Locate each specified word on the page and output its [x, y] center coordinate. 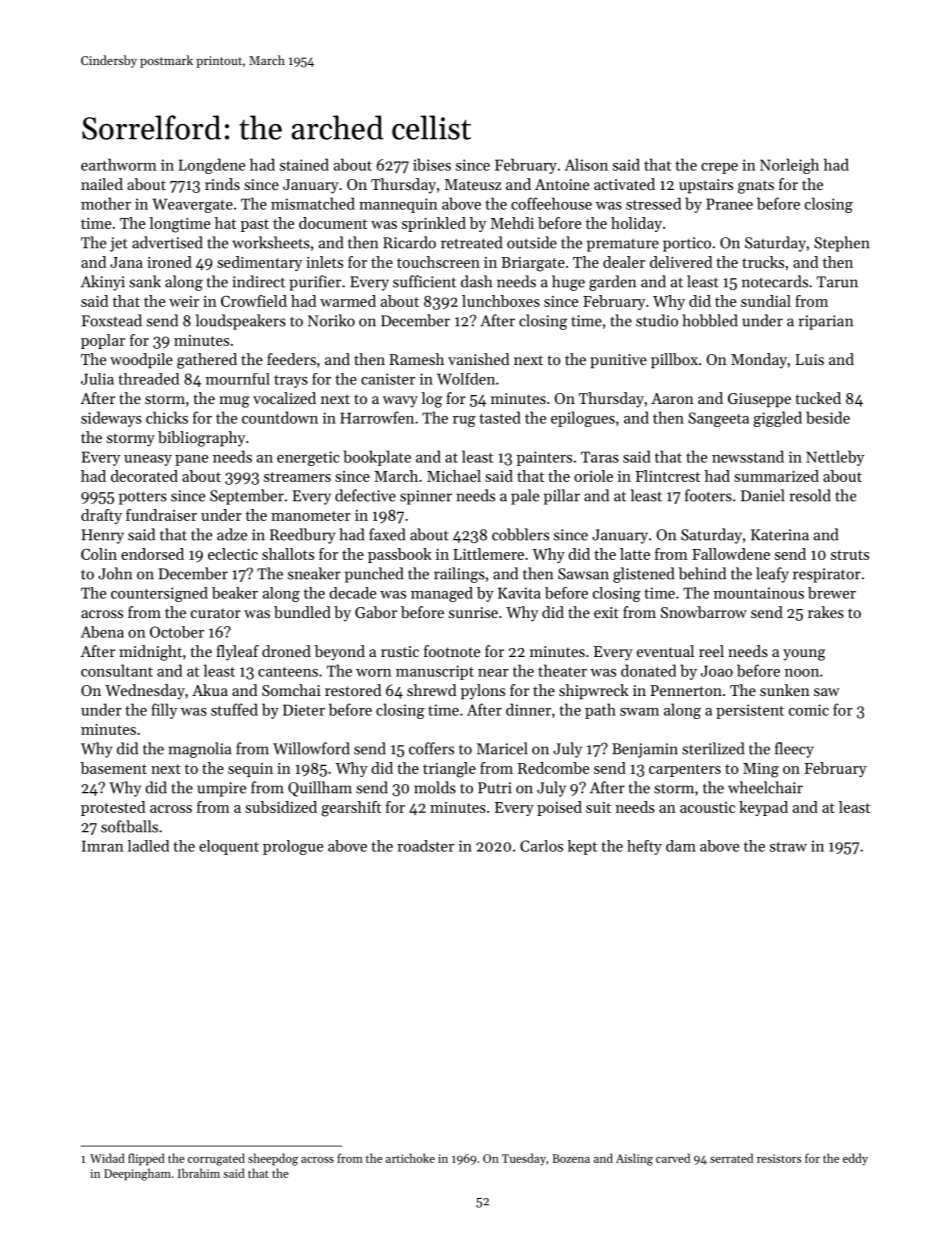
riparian [826, 322]
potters [143, 498]
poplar [103, 341]
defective [365, 495]
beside [828, 417]
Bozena [571, 1158]
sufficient [424, 281]
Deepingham [137, 1174]
